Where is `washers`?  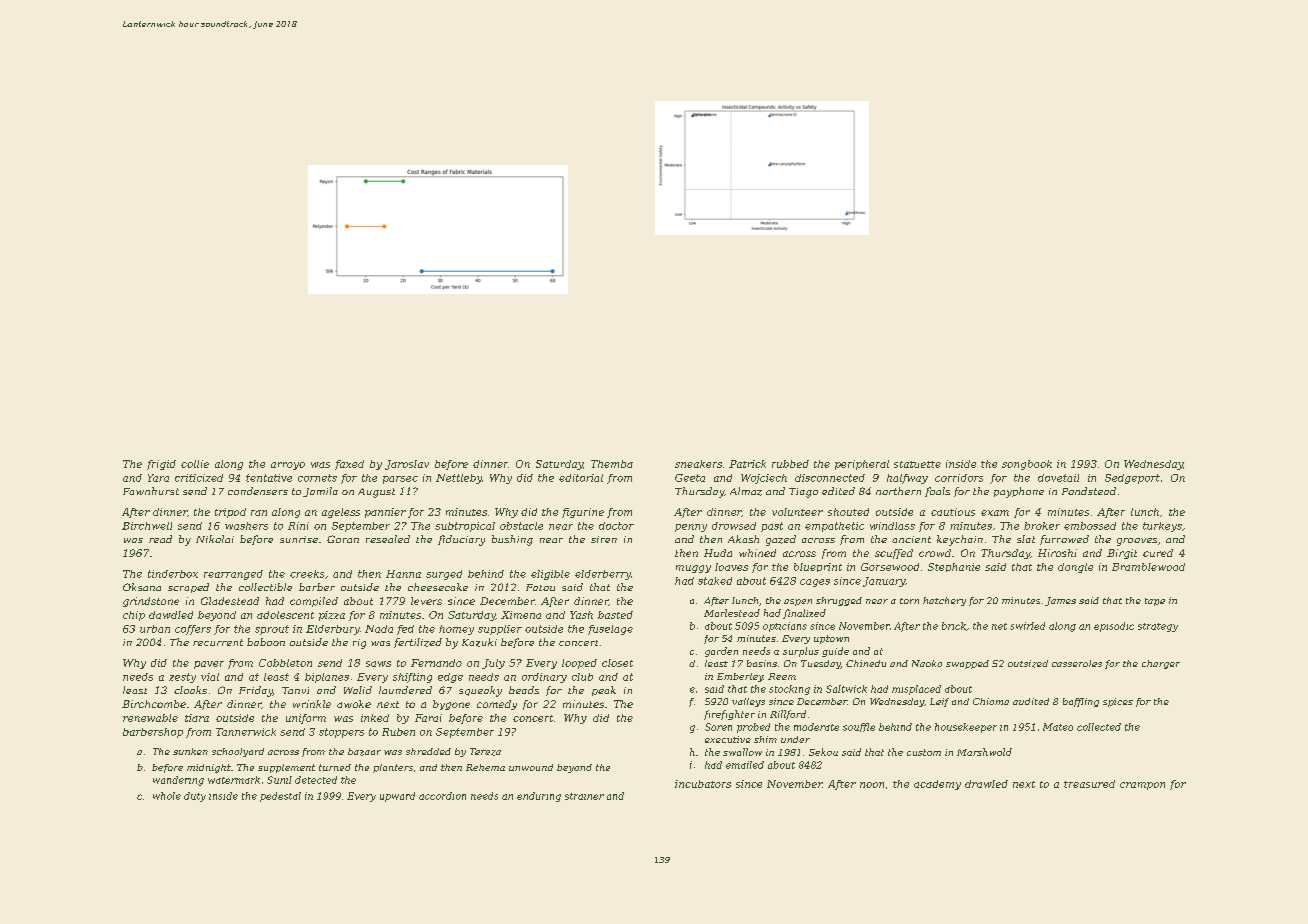 washers is located at coordinates (246, 526).
